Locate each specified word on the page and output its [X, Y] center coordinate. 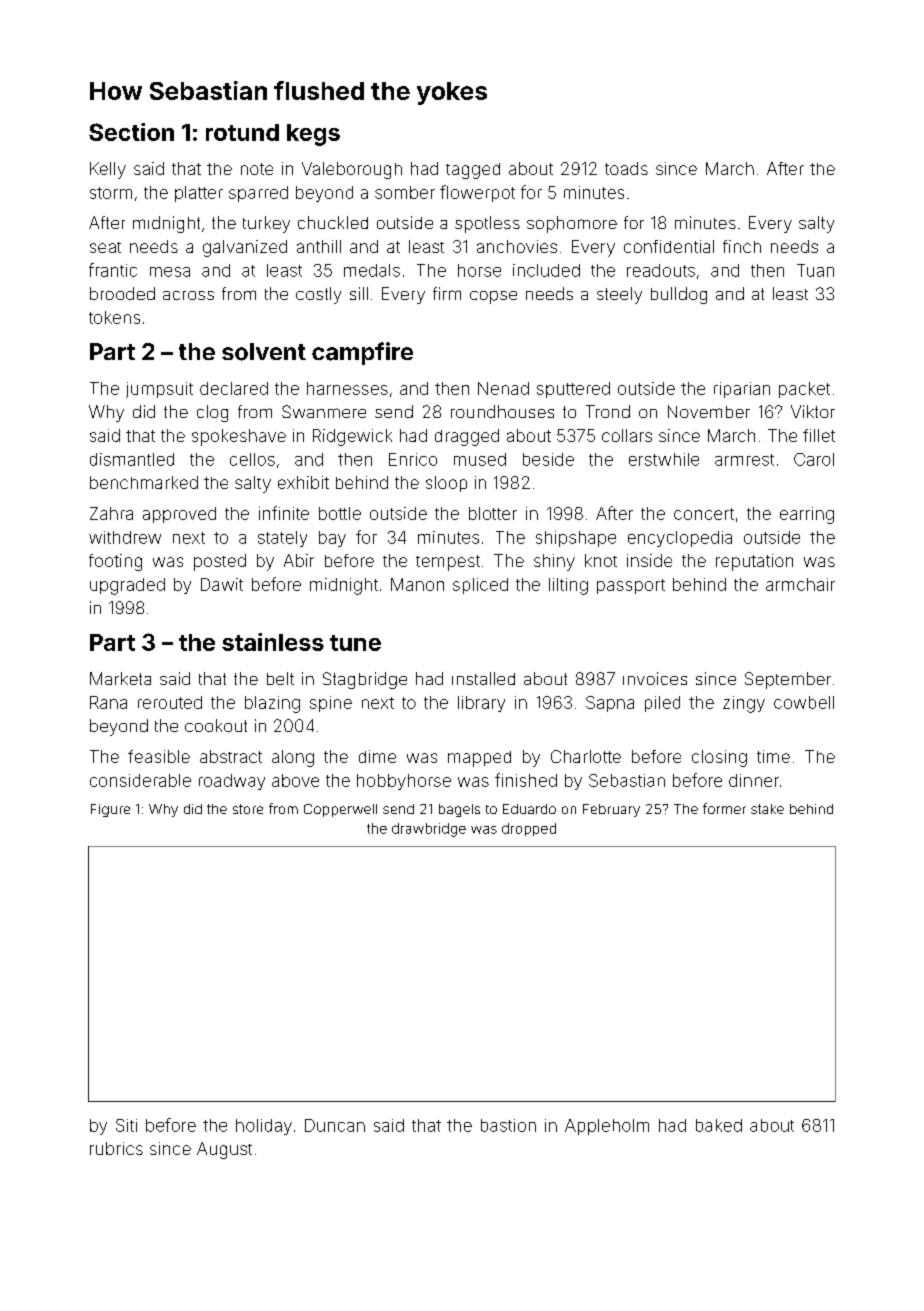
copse [493, 297]
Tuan [815, 270]
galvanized [245, 248]
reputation [754, 562]
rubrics [116, 1148]
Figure [110, 810]
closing [719, 758]
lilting [568, 586]
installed [483, 678]
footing [115, 562]
